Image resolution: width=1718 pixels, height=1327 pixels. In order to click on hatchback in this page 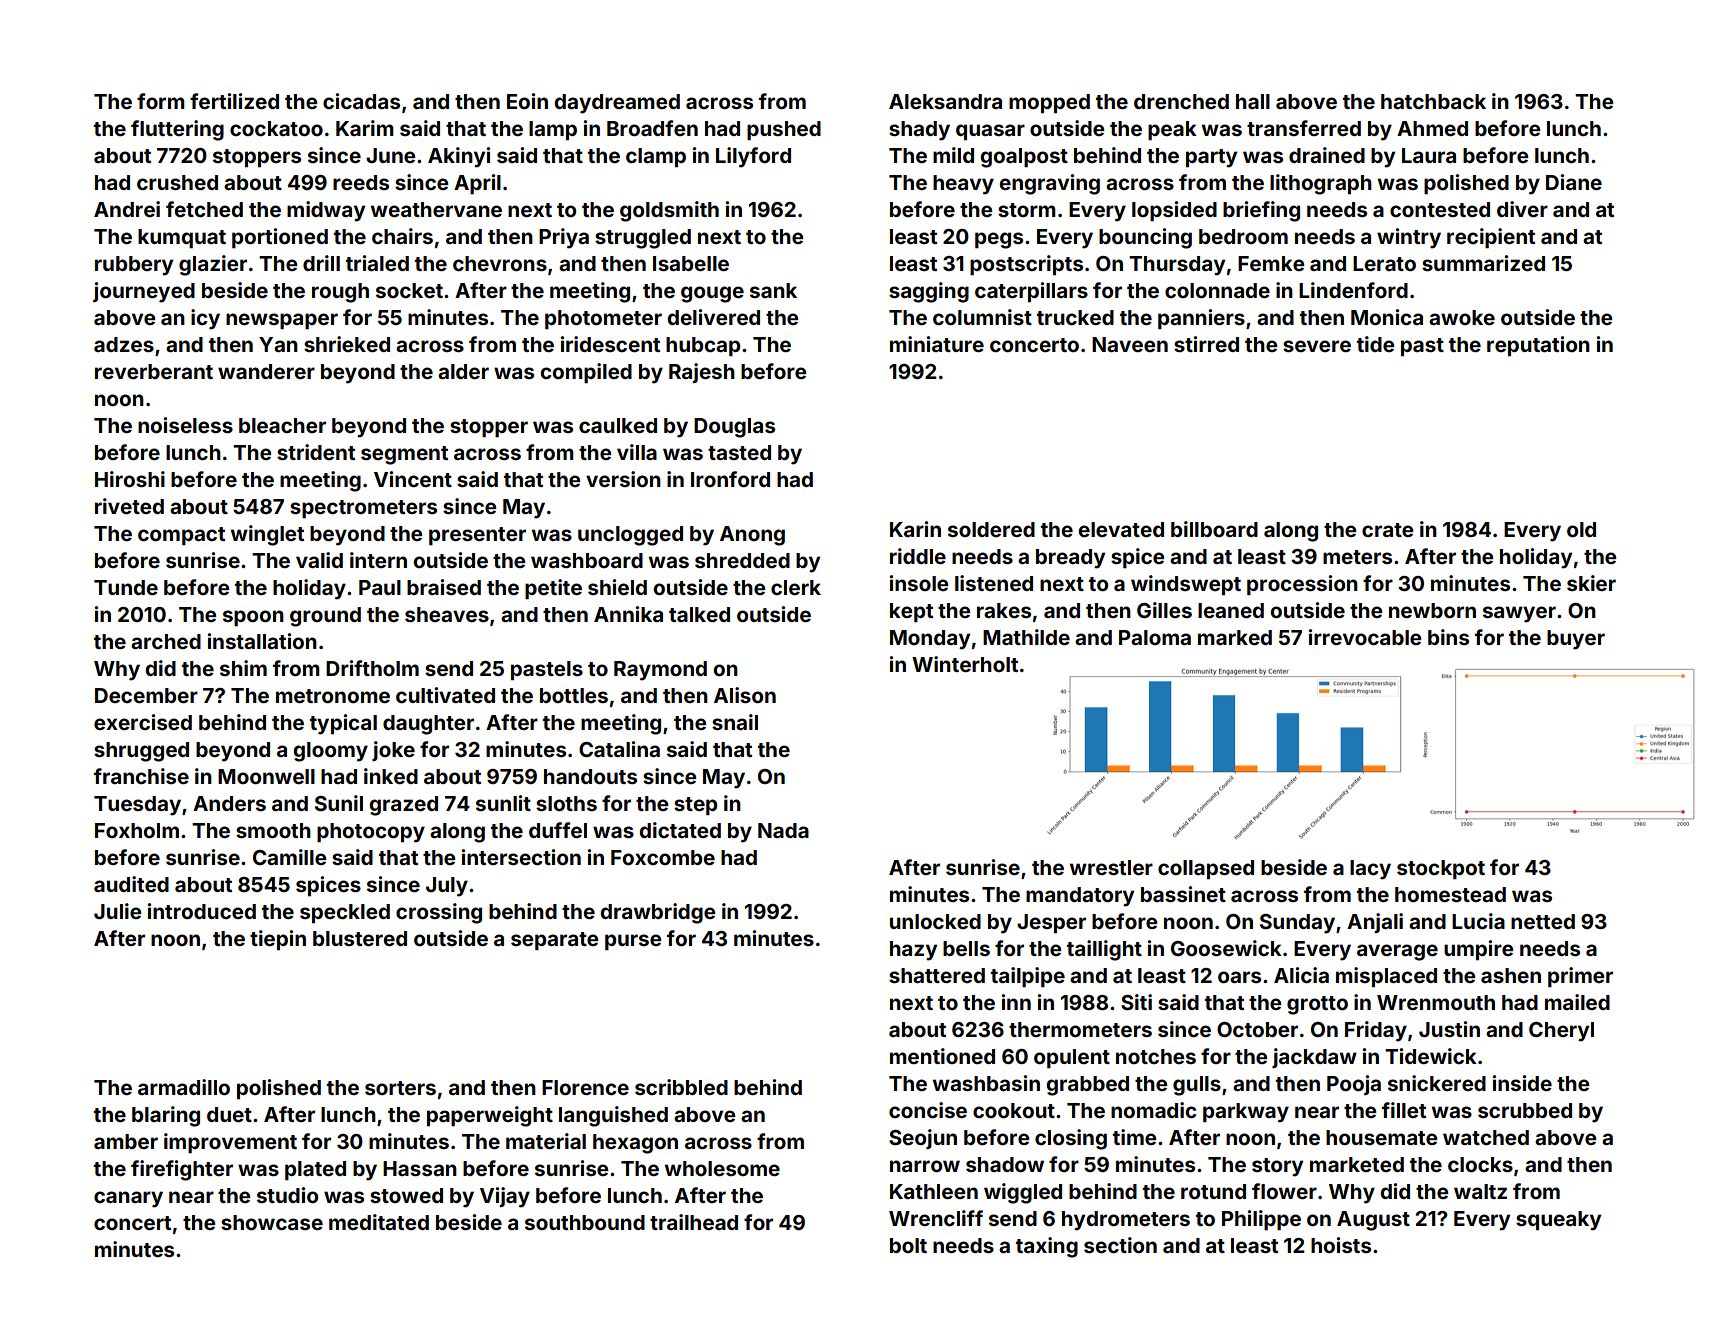, I will do `click(1433, 101)`.
